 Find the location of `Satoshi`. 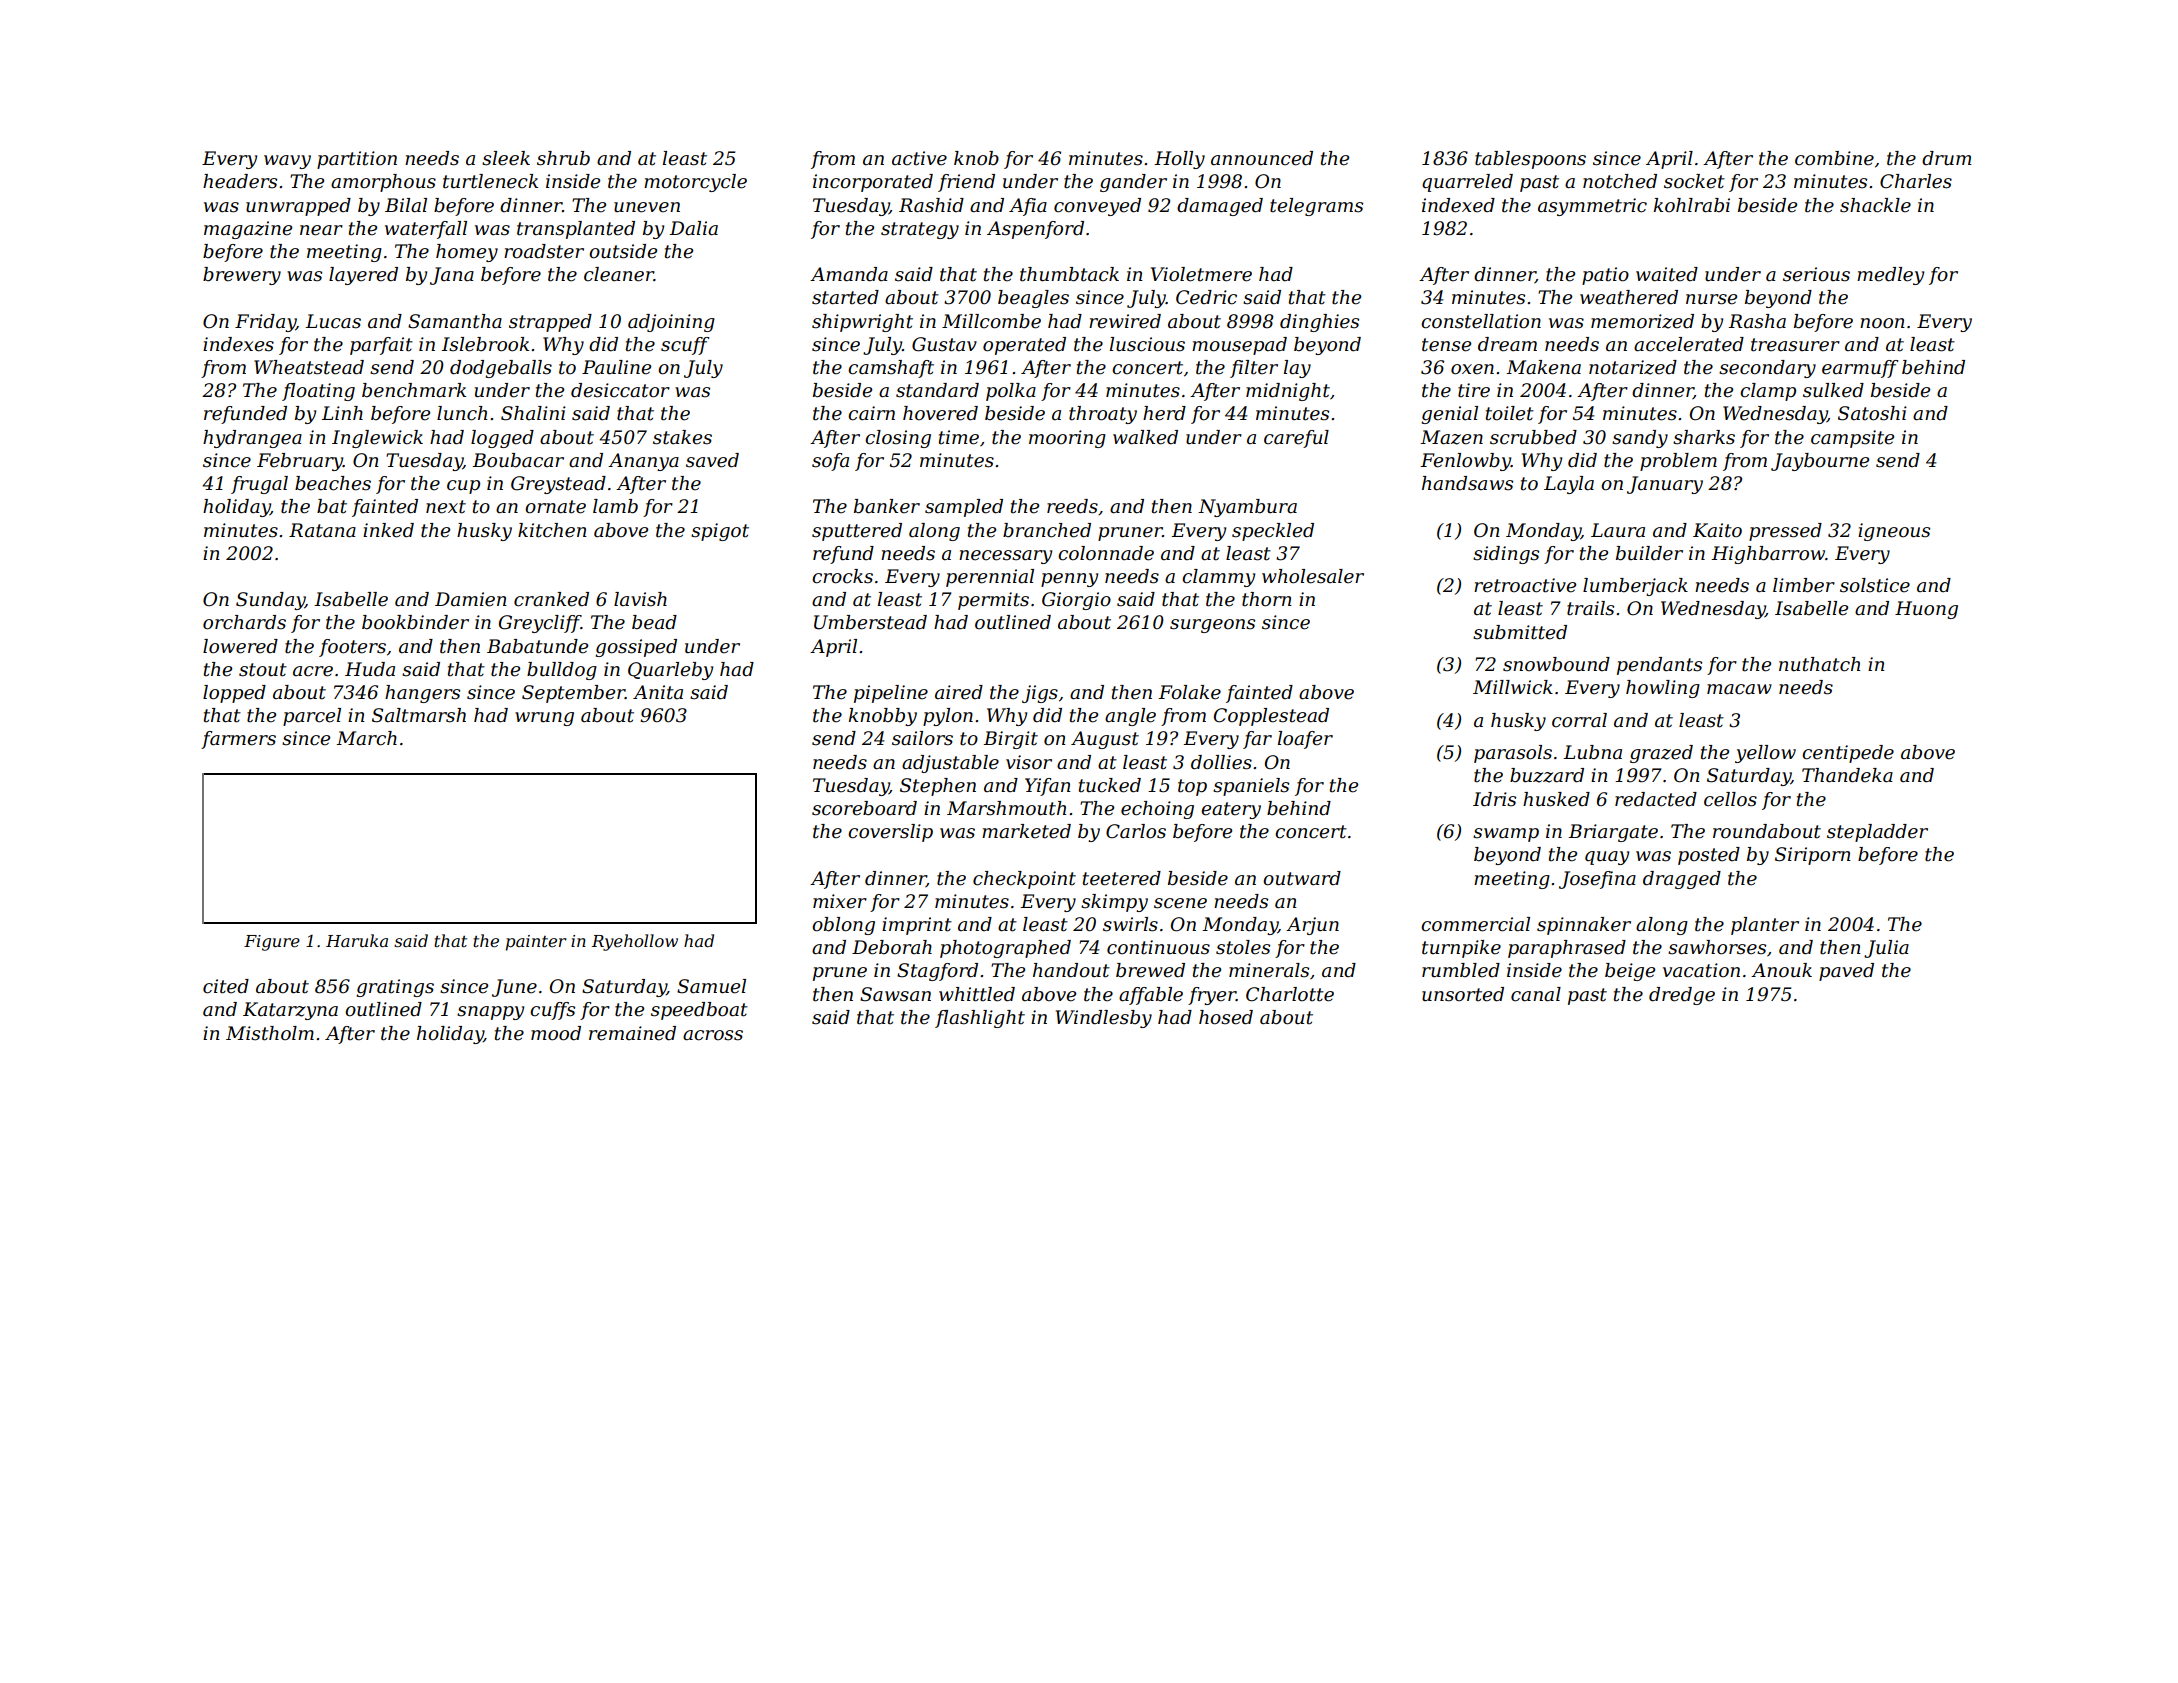

Satoshi is located at coordinates (1872, 413).
